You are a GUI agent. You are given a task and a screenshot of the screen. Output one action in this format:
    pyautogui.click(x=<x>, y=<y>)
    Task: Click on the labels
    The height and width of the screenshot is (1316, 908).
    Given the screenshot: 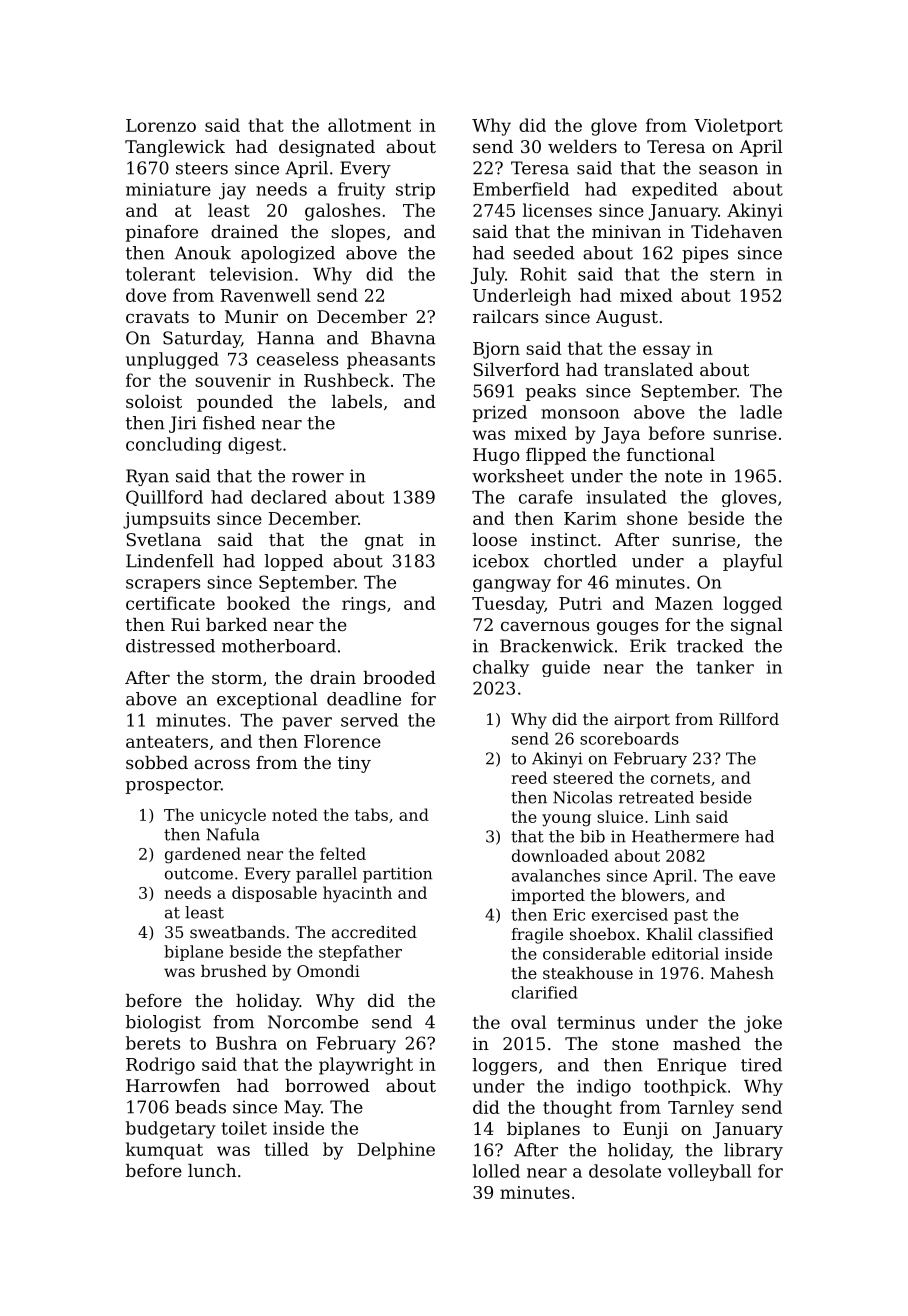 What is the action you would take?
    pyautogui.click(x=357, y=401)
